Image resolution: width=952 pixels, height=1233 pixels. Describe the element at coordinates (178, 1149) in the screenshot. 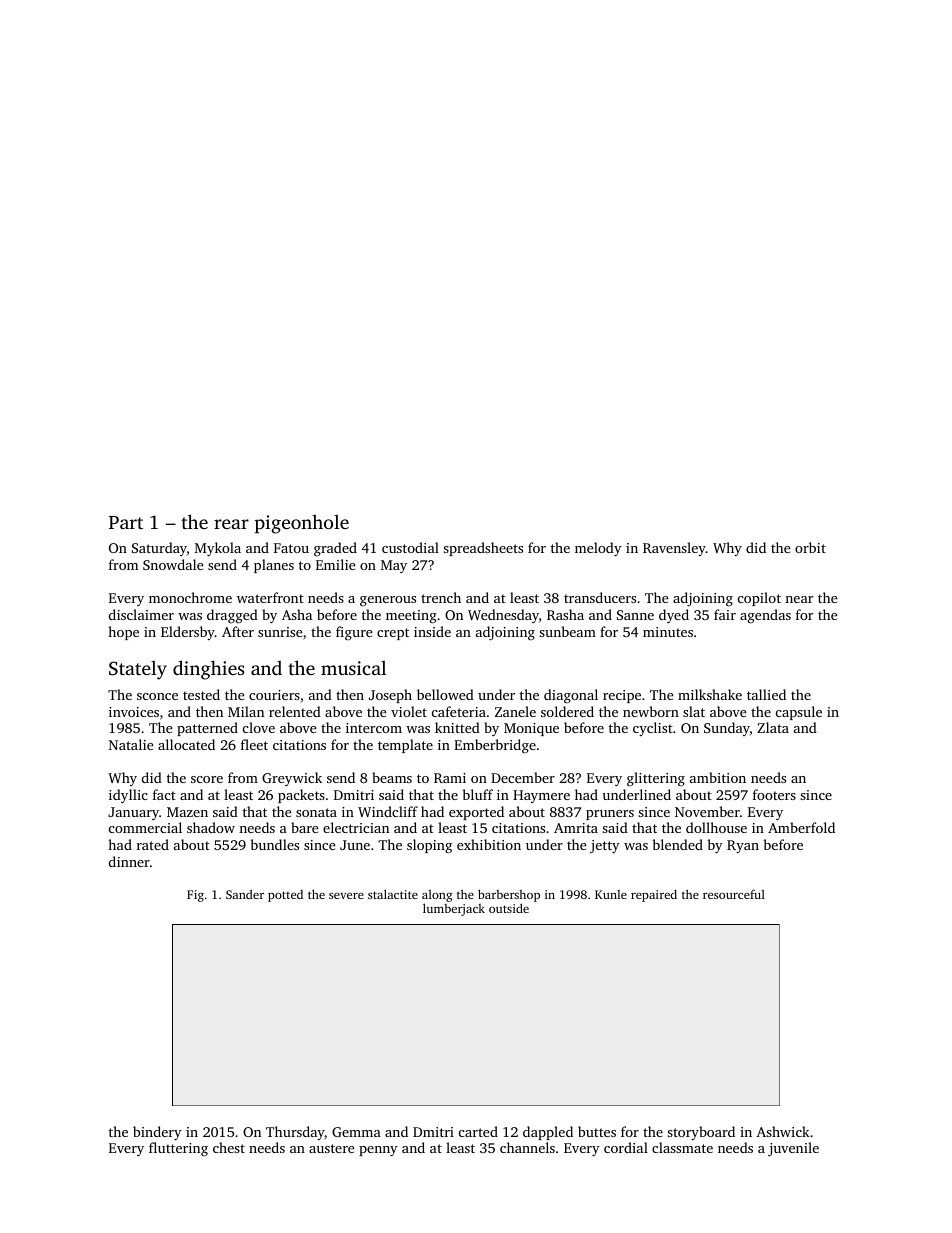

I see `fluttering` at that location.
